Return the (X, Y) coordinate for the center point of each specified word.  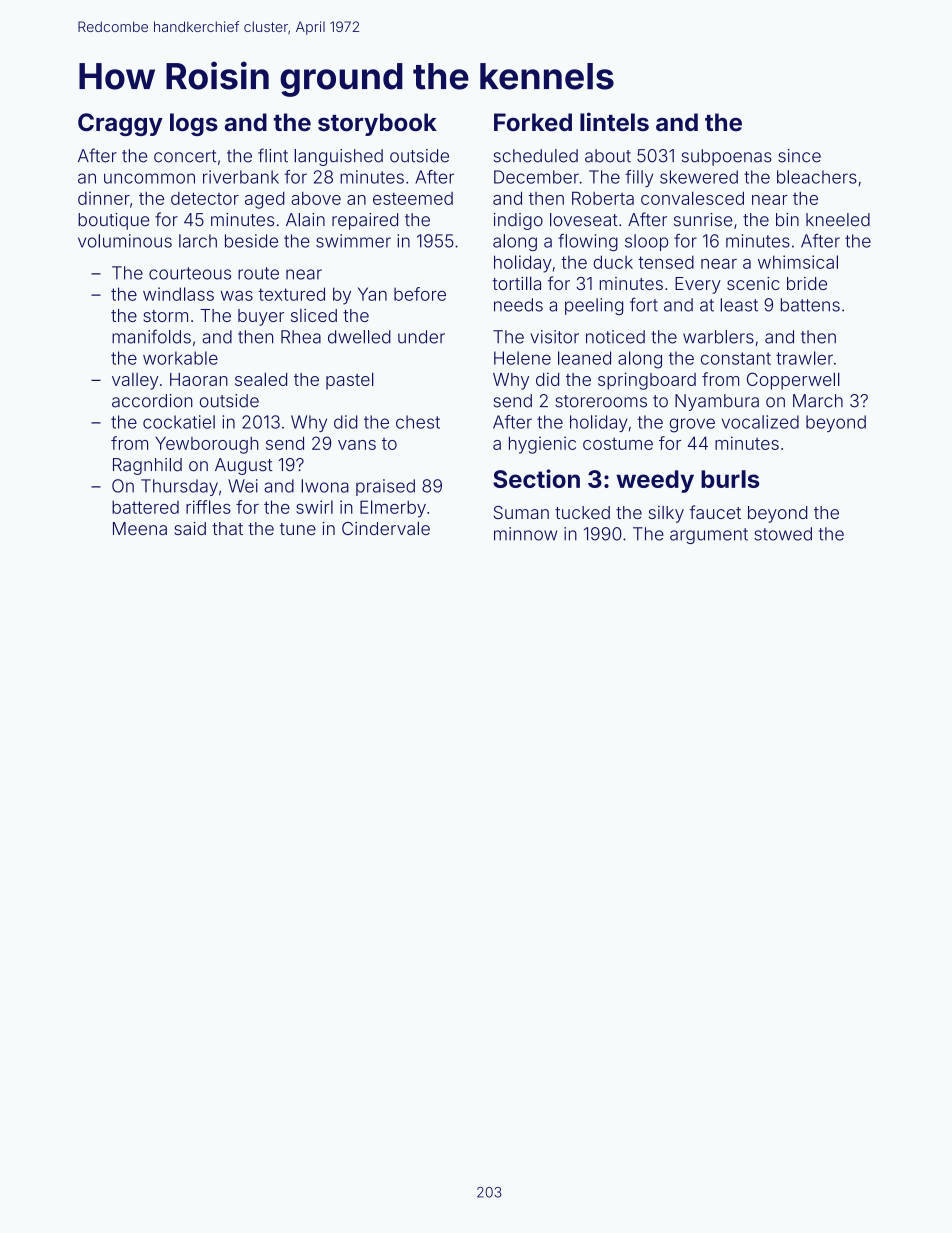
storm (166, 316)
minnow (525, 534)
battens (810, 305)
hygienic (542, 445)
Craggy (120, 124)
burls (730, 479)
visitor (554, 337)
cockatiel (179, 422)
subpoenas (727, 157)
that (227, 528)
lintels (614, 122)
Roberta (603, 198)
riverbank (241, 177)
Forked (533, 122)
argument (709, 536)
